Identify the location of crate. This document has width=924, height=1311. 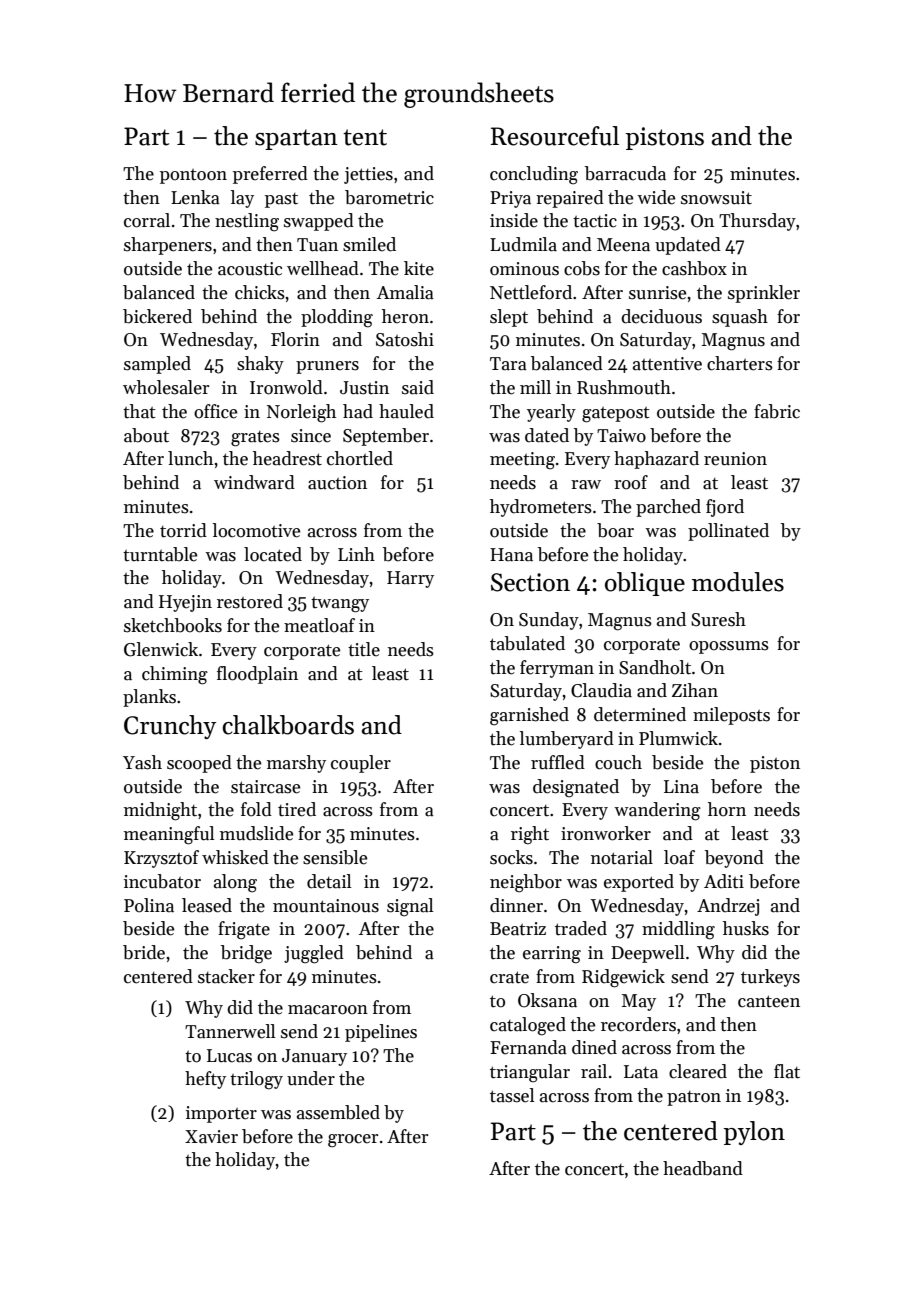
(509, 977).
